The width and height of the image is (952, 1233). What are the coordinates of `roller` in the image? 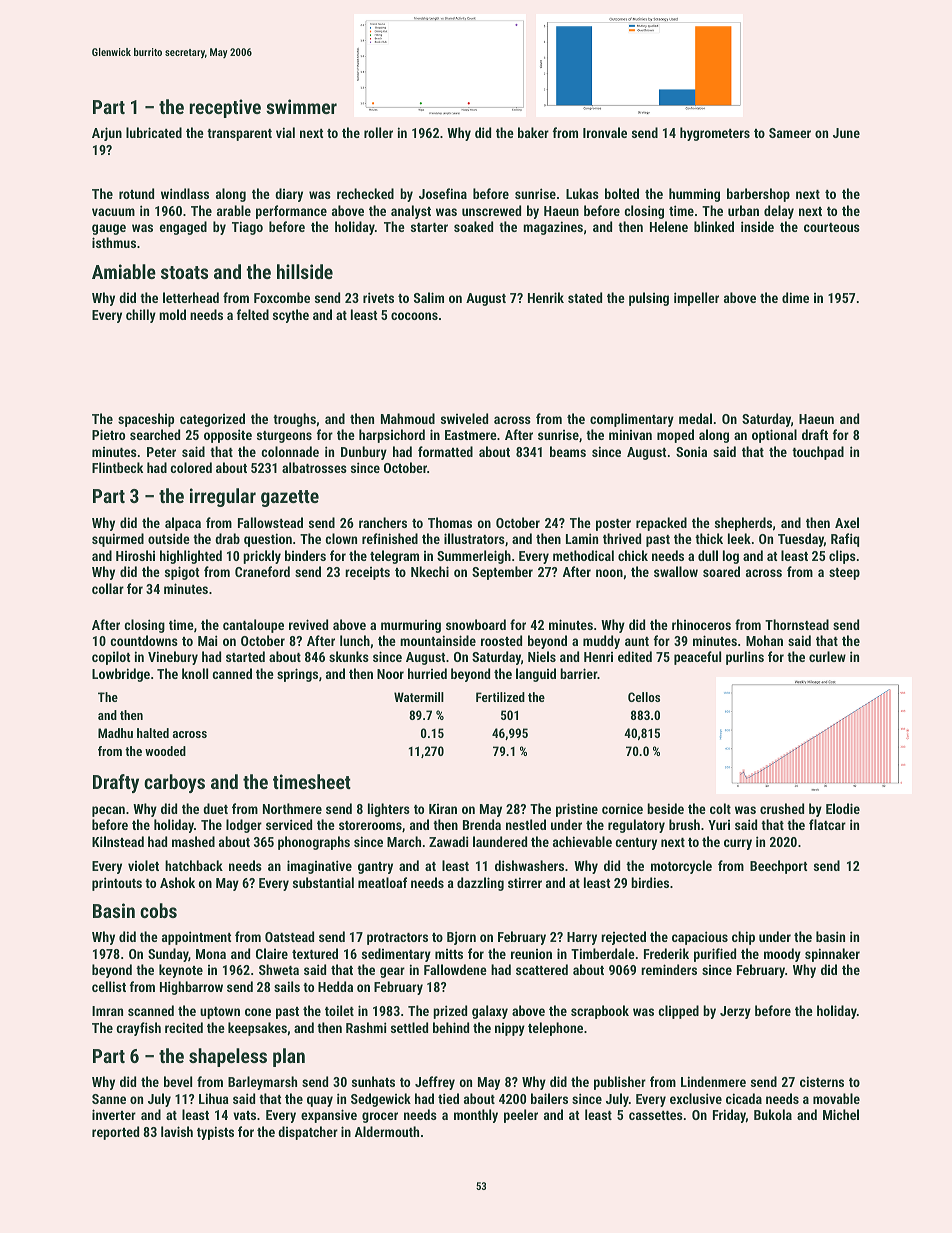 It's located at (378, 132).
